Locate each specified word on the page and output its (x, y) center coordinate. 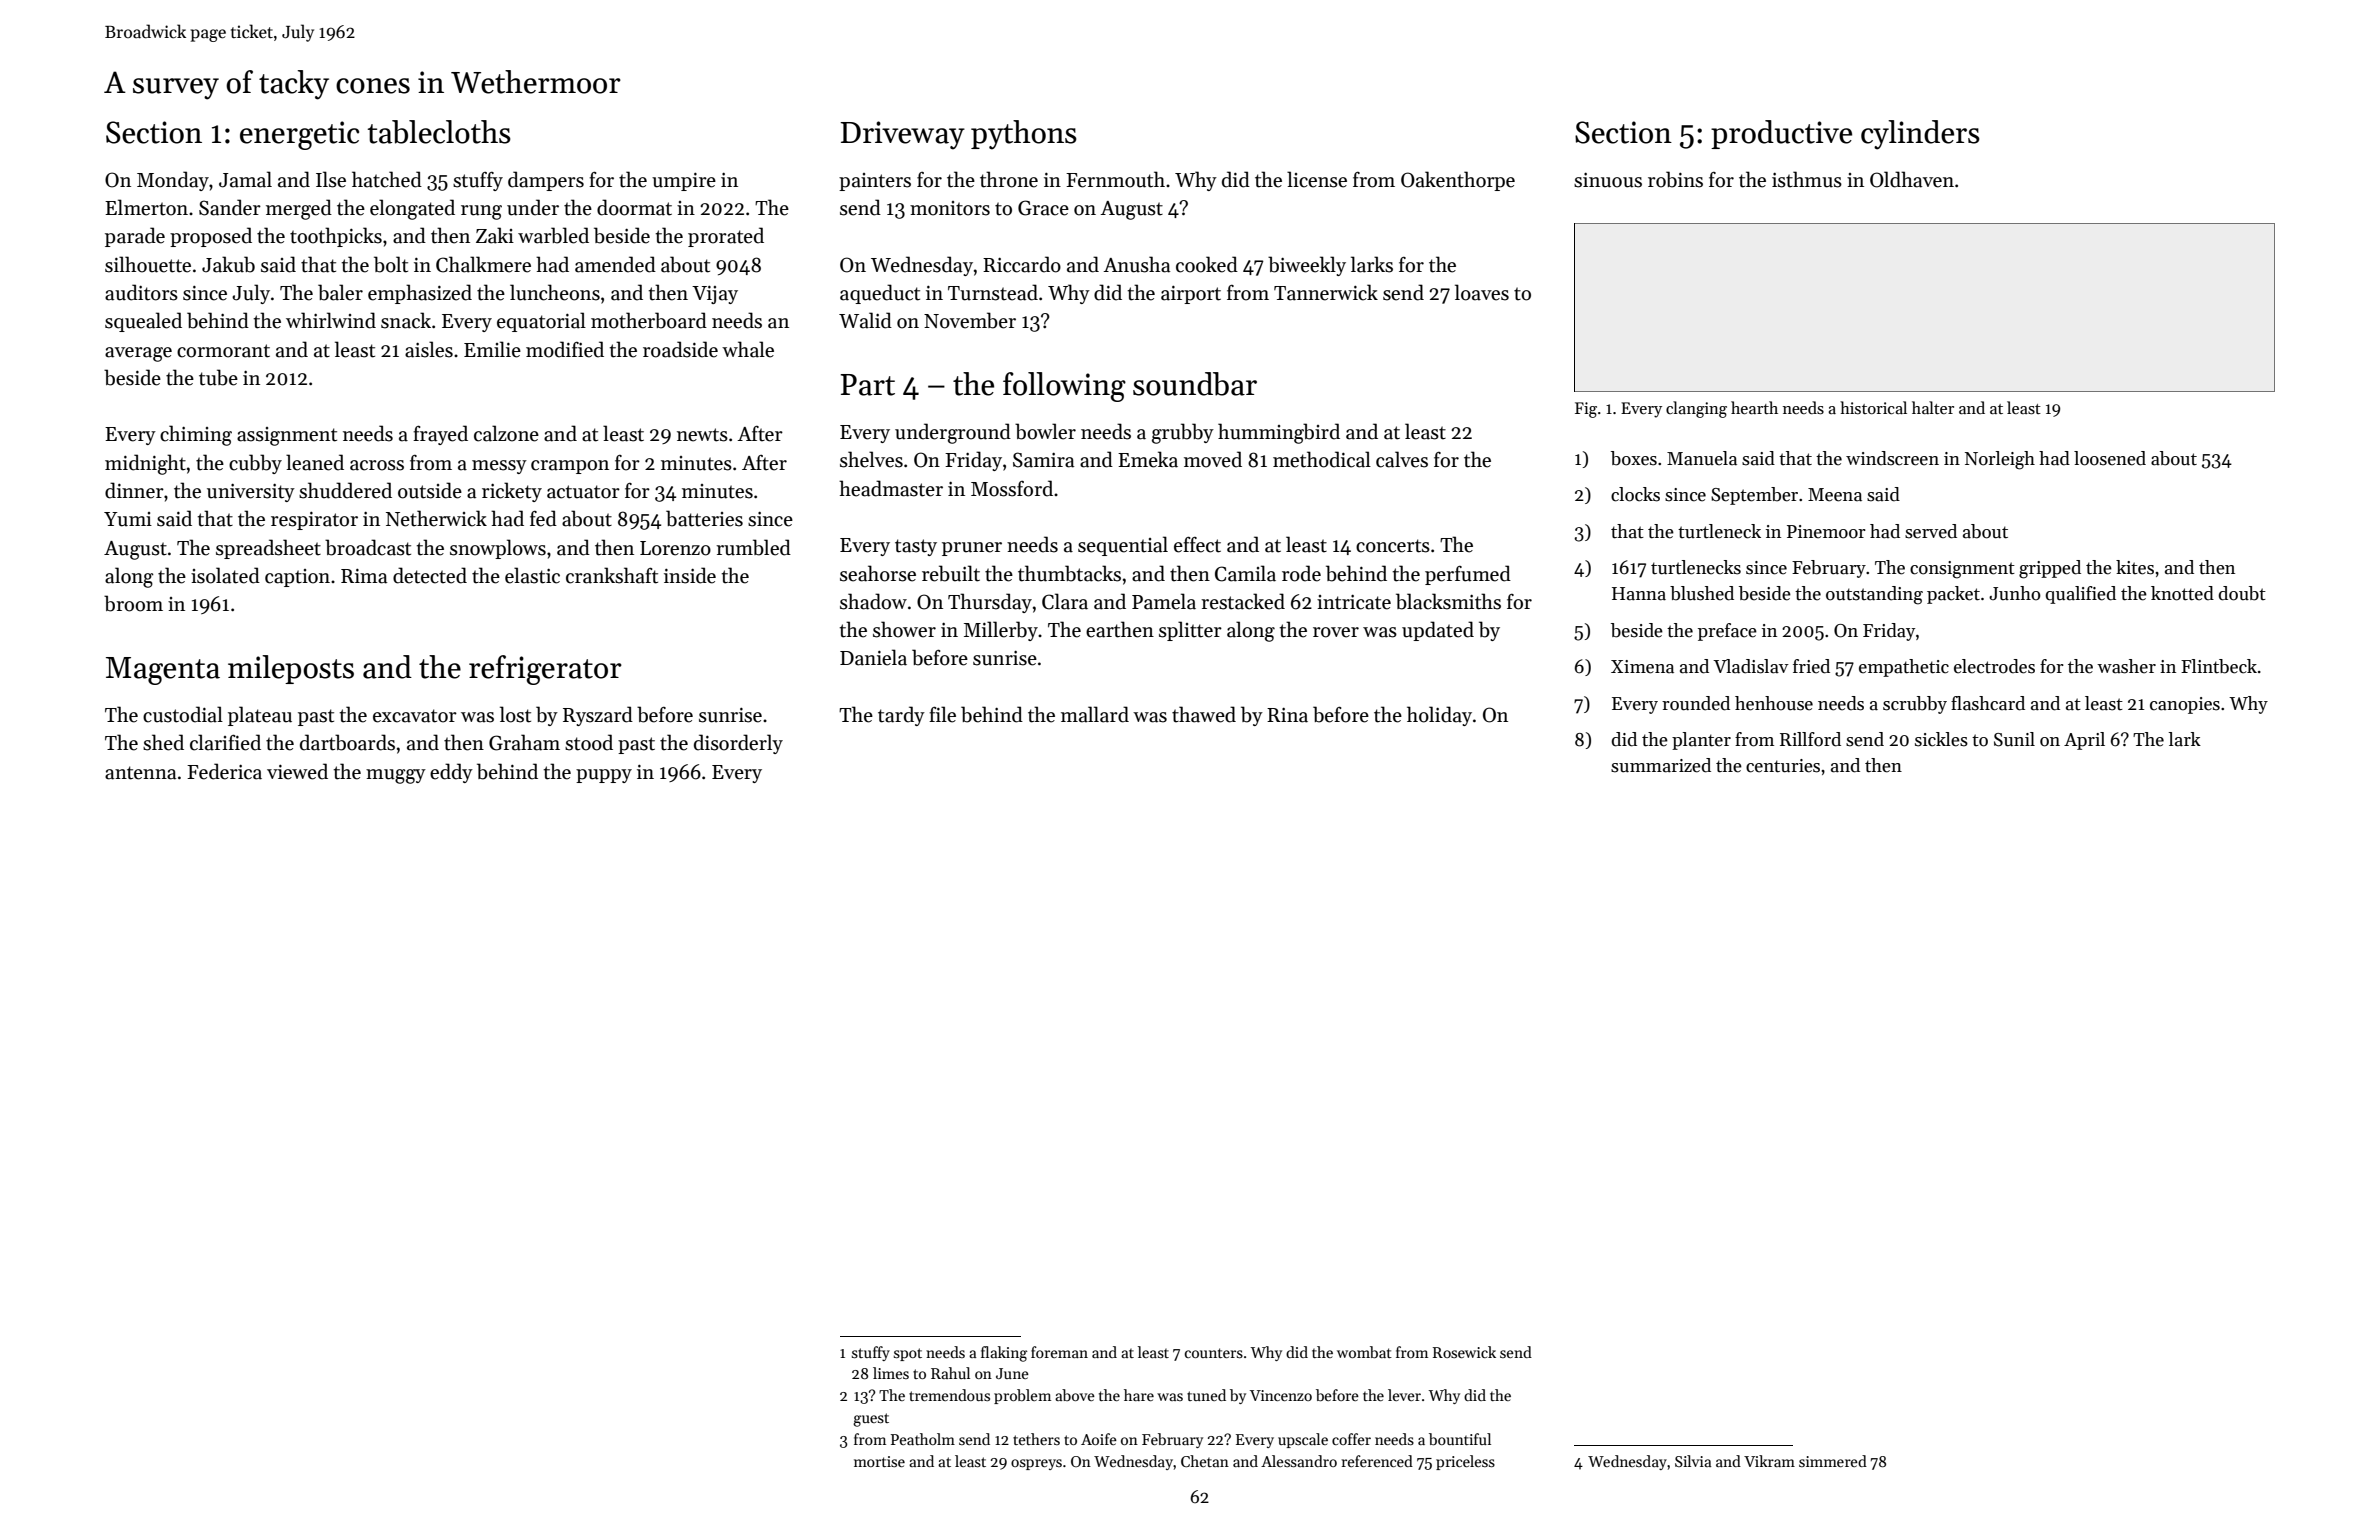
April (2084, 741)
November (970, 320)
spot (908, 1354)
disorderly (738, 744)
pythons (1024, 135)
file (942, 714)
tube (218, 377)
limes (891, 1373)
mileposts (291, 669)
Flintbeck (2219, 666)
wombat (1364, 1352)
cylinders (1920, 135)
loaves (1482, 292)
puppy (604, 776)
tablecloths (439, 132)
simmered (1833, 1461)
